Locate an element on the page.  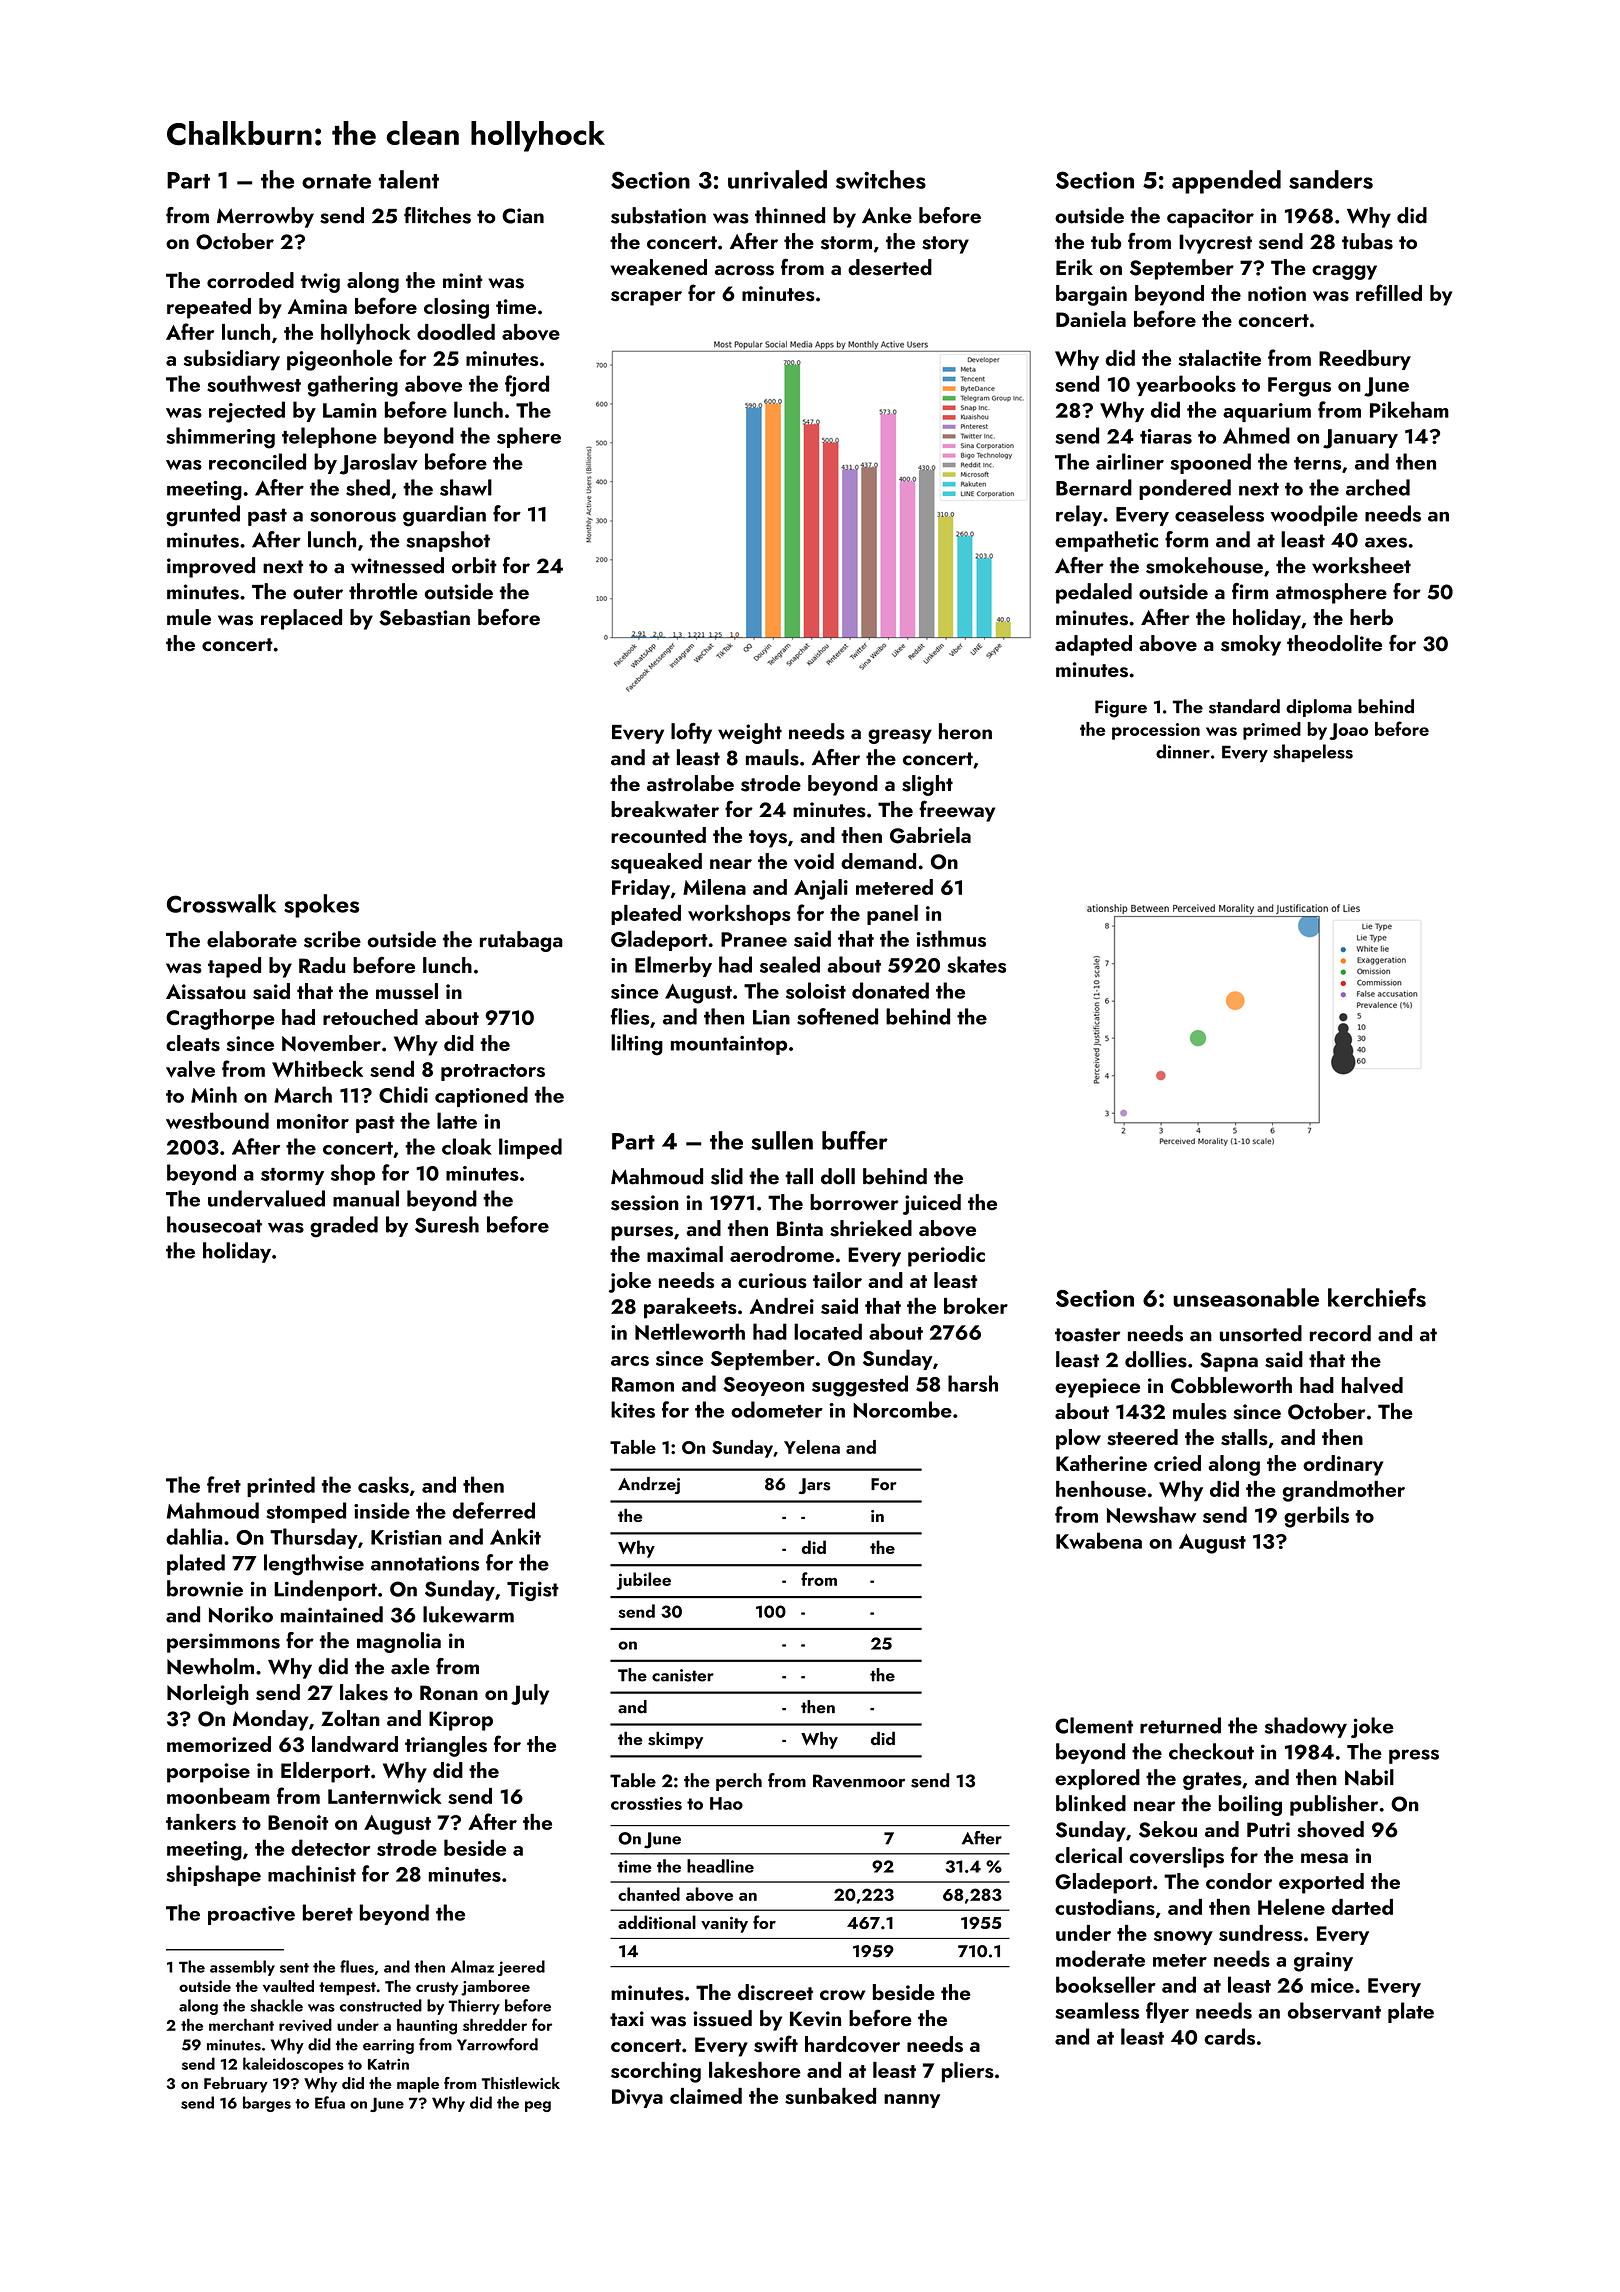
switches is located at coordinates (881, 179).
